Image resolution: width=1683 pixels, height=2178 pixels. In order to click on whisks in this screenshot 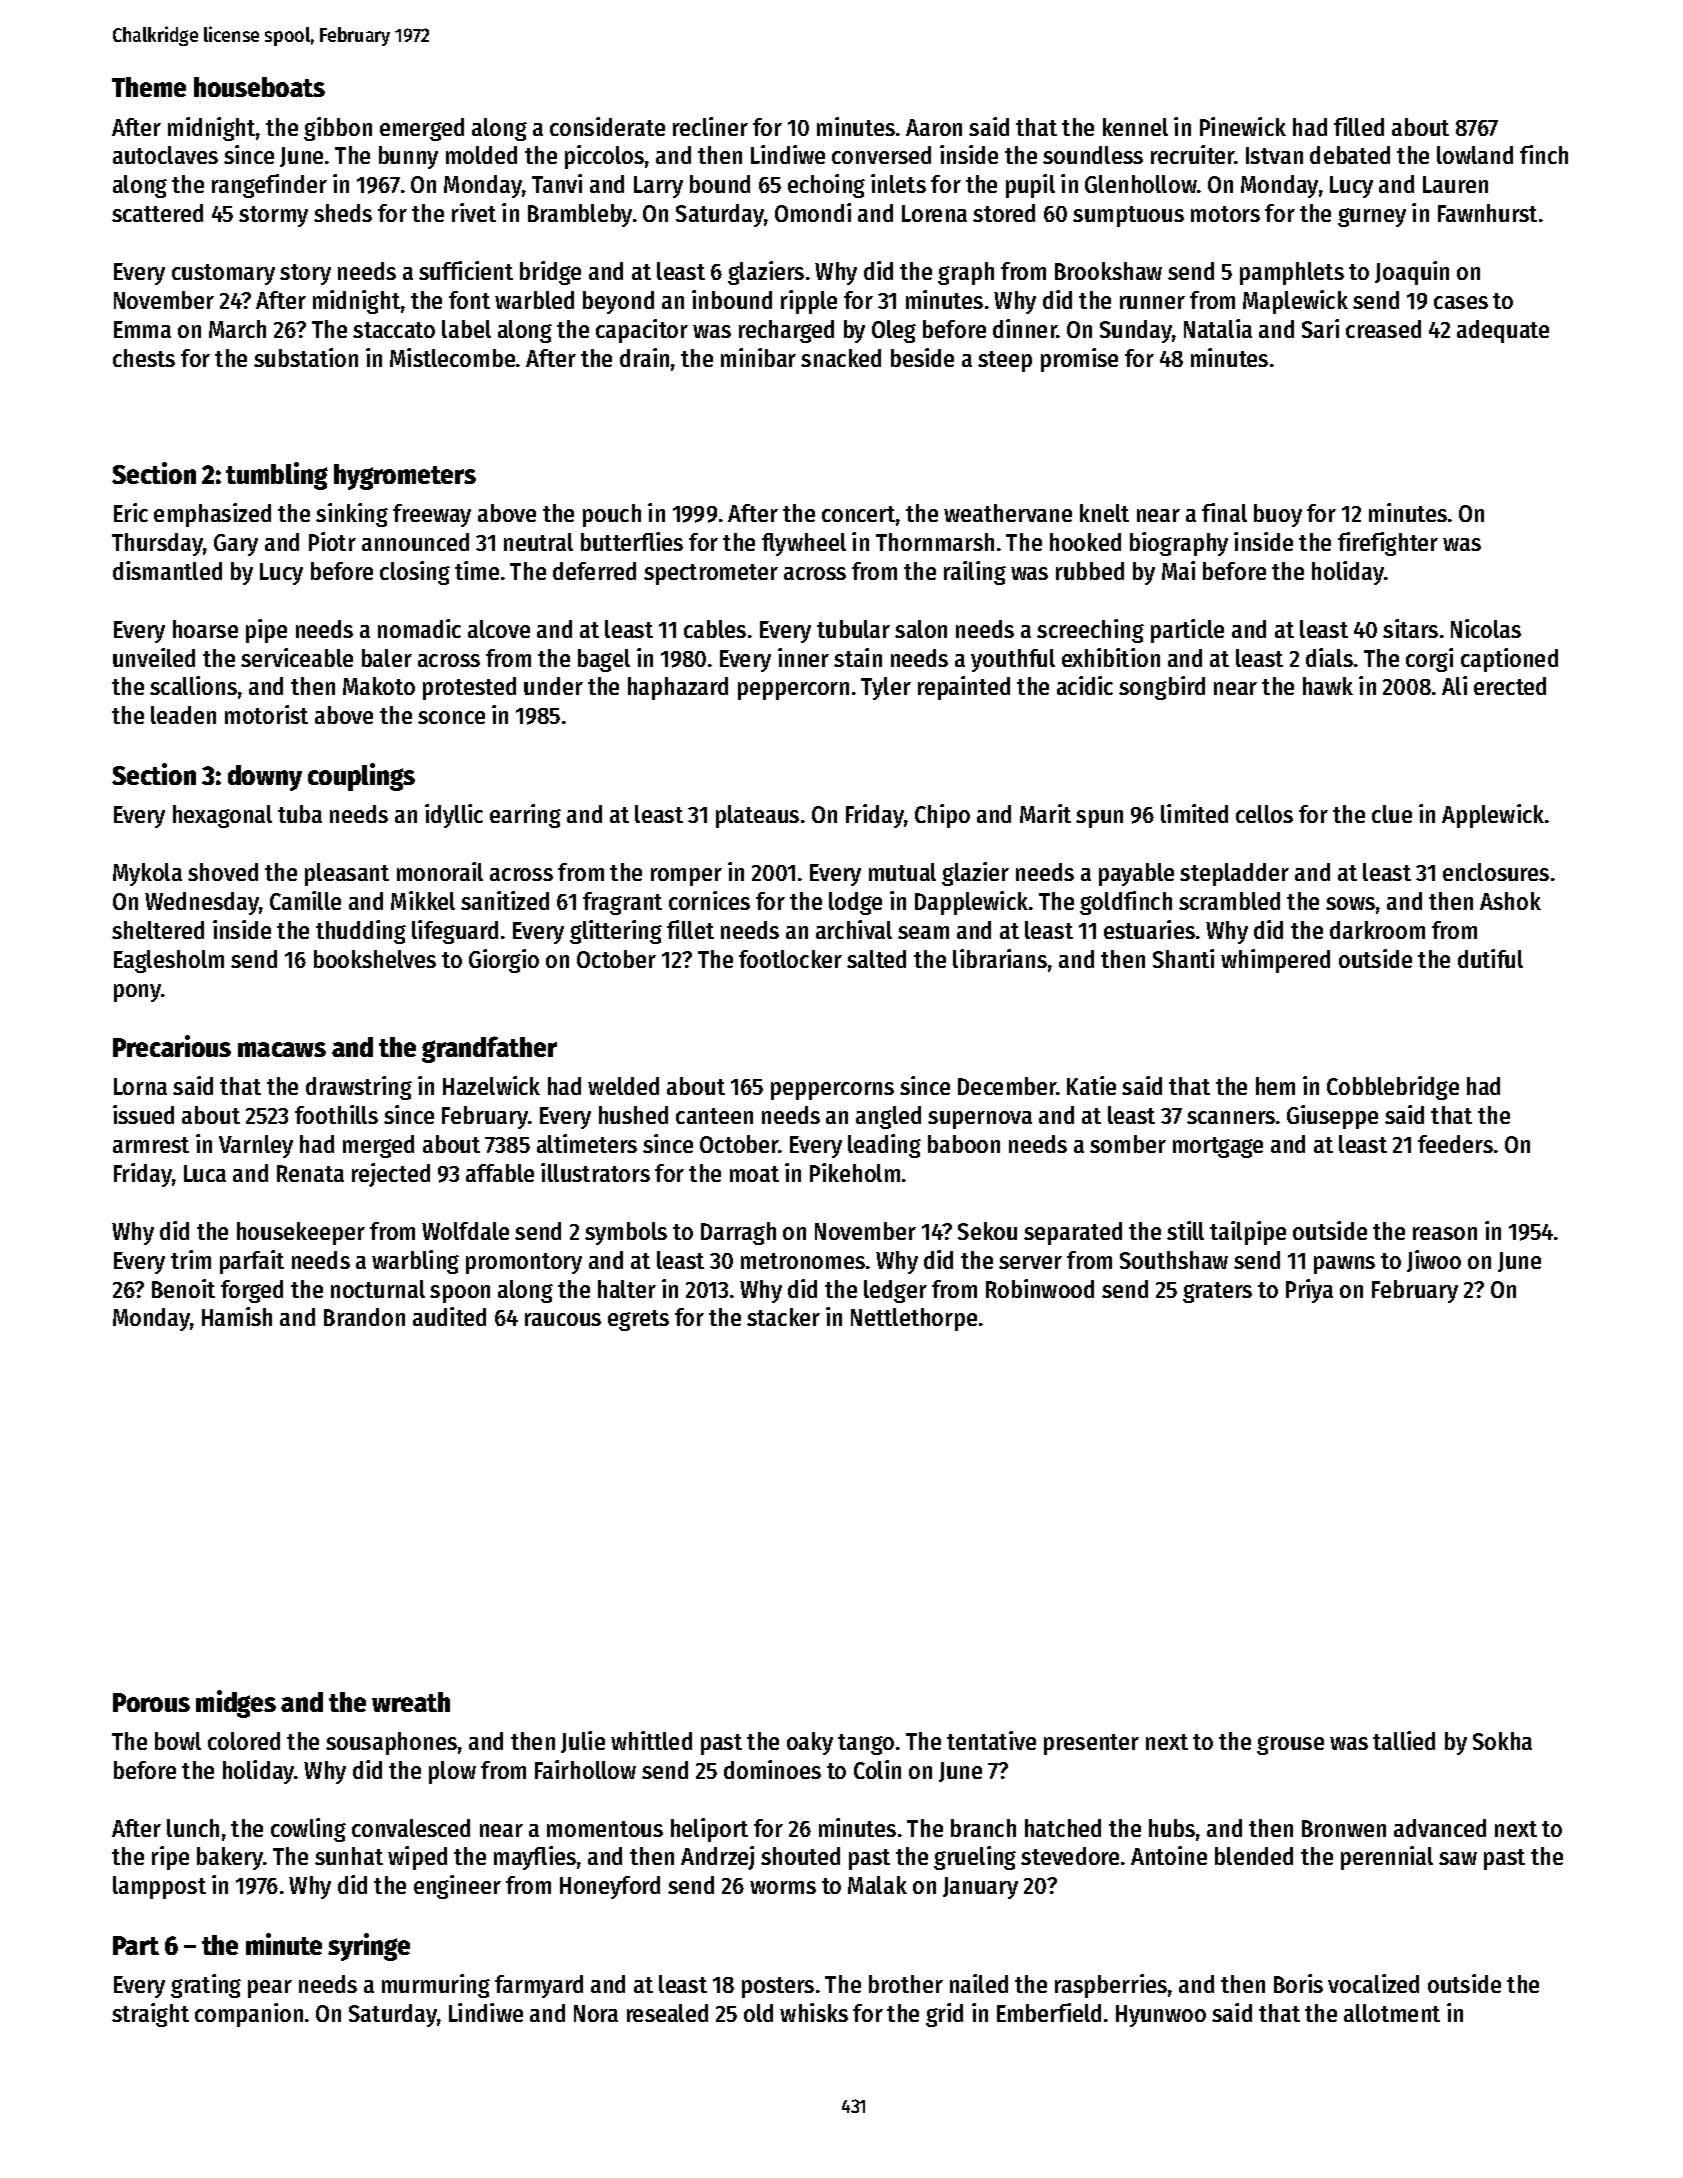, I will do `click(814, 2012)`.
